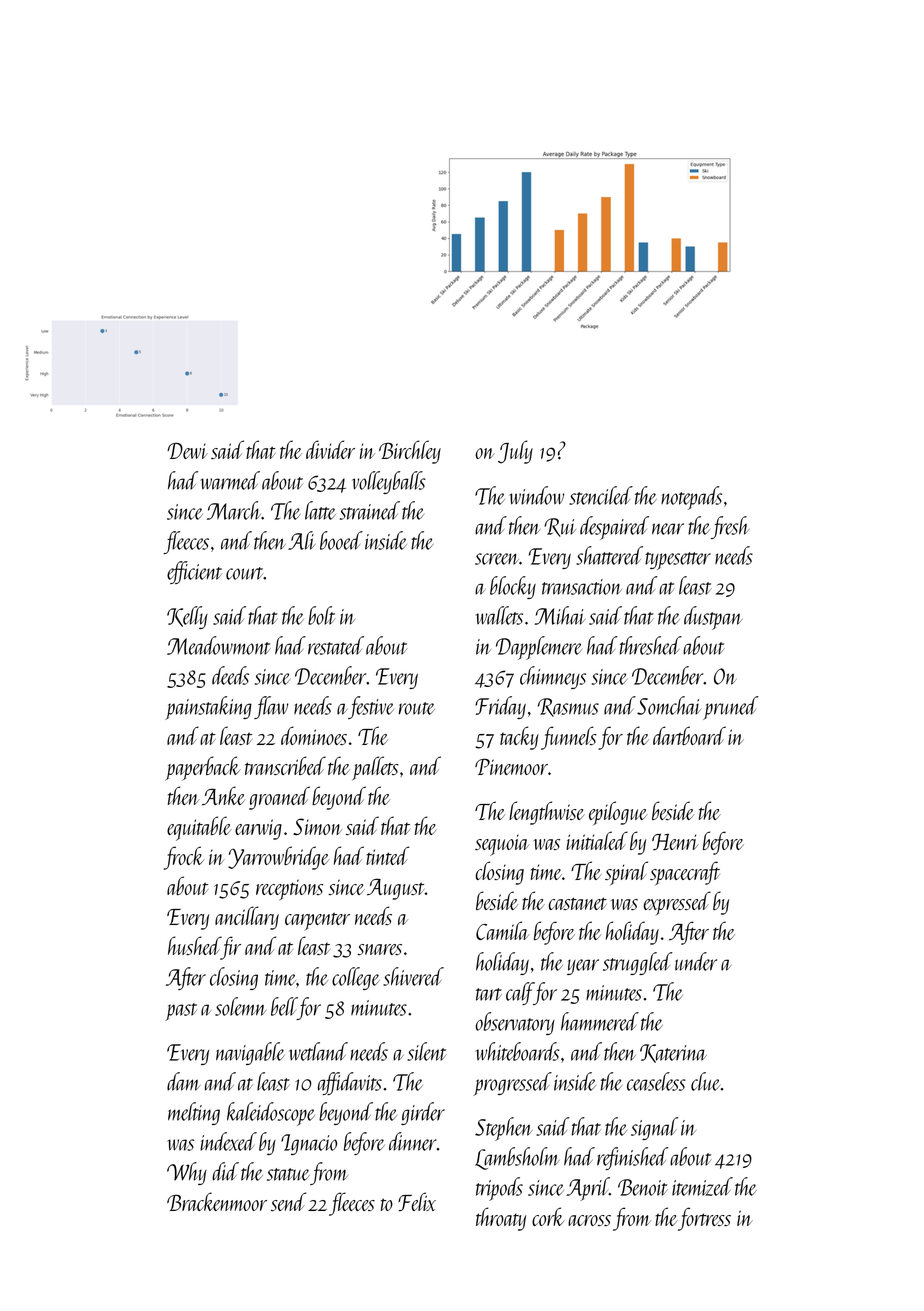 Image resolution: width=924 pixels, height=1311 pixels. I want to click on send, so click(288, 1201).
